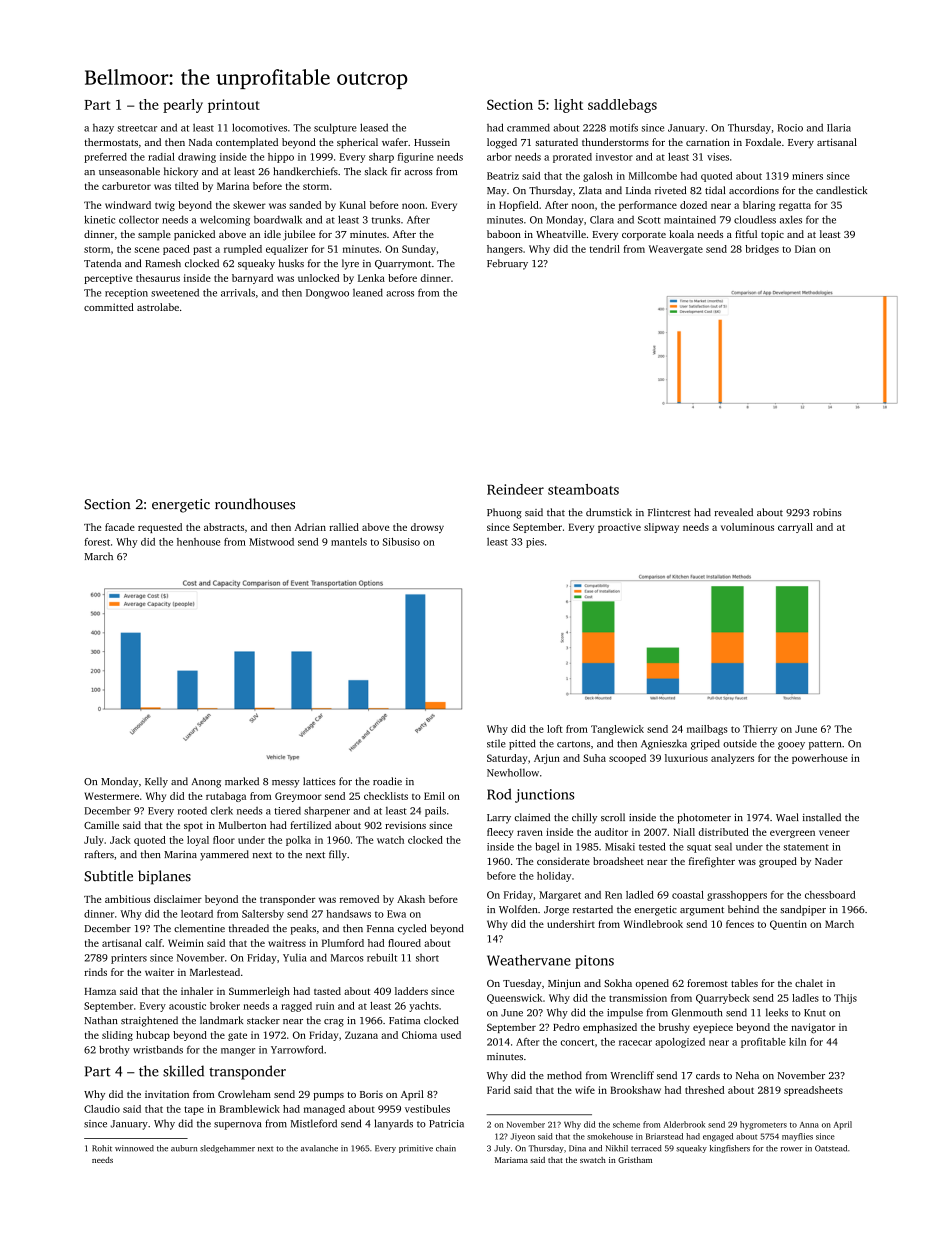 This image has width=952, height=1233. Describe the element at coordinates (156, 782) in the image. I see `Kelly` at that location.
